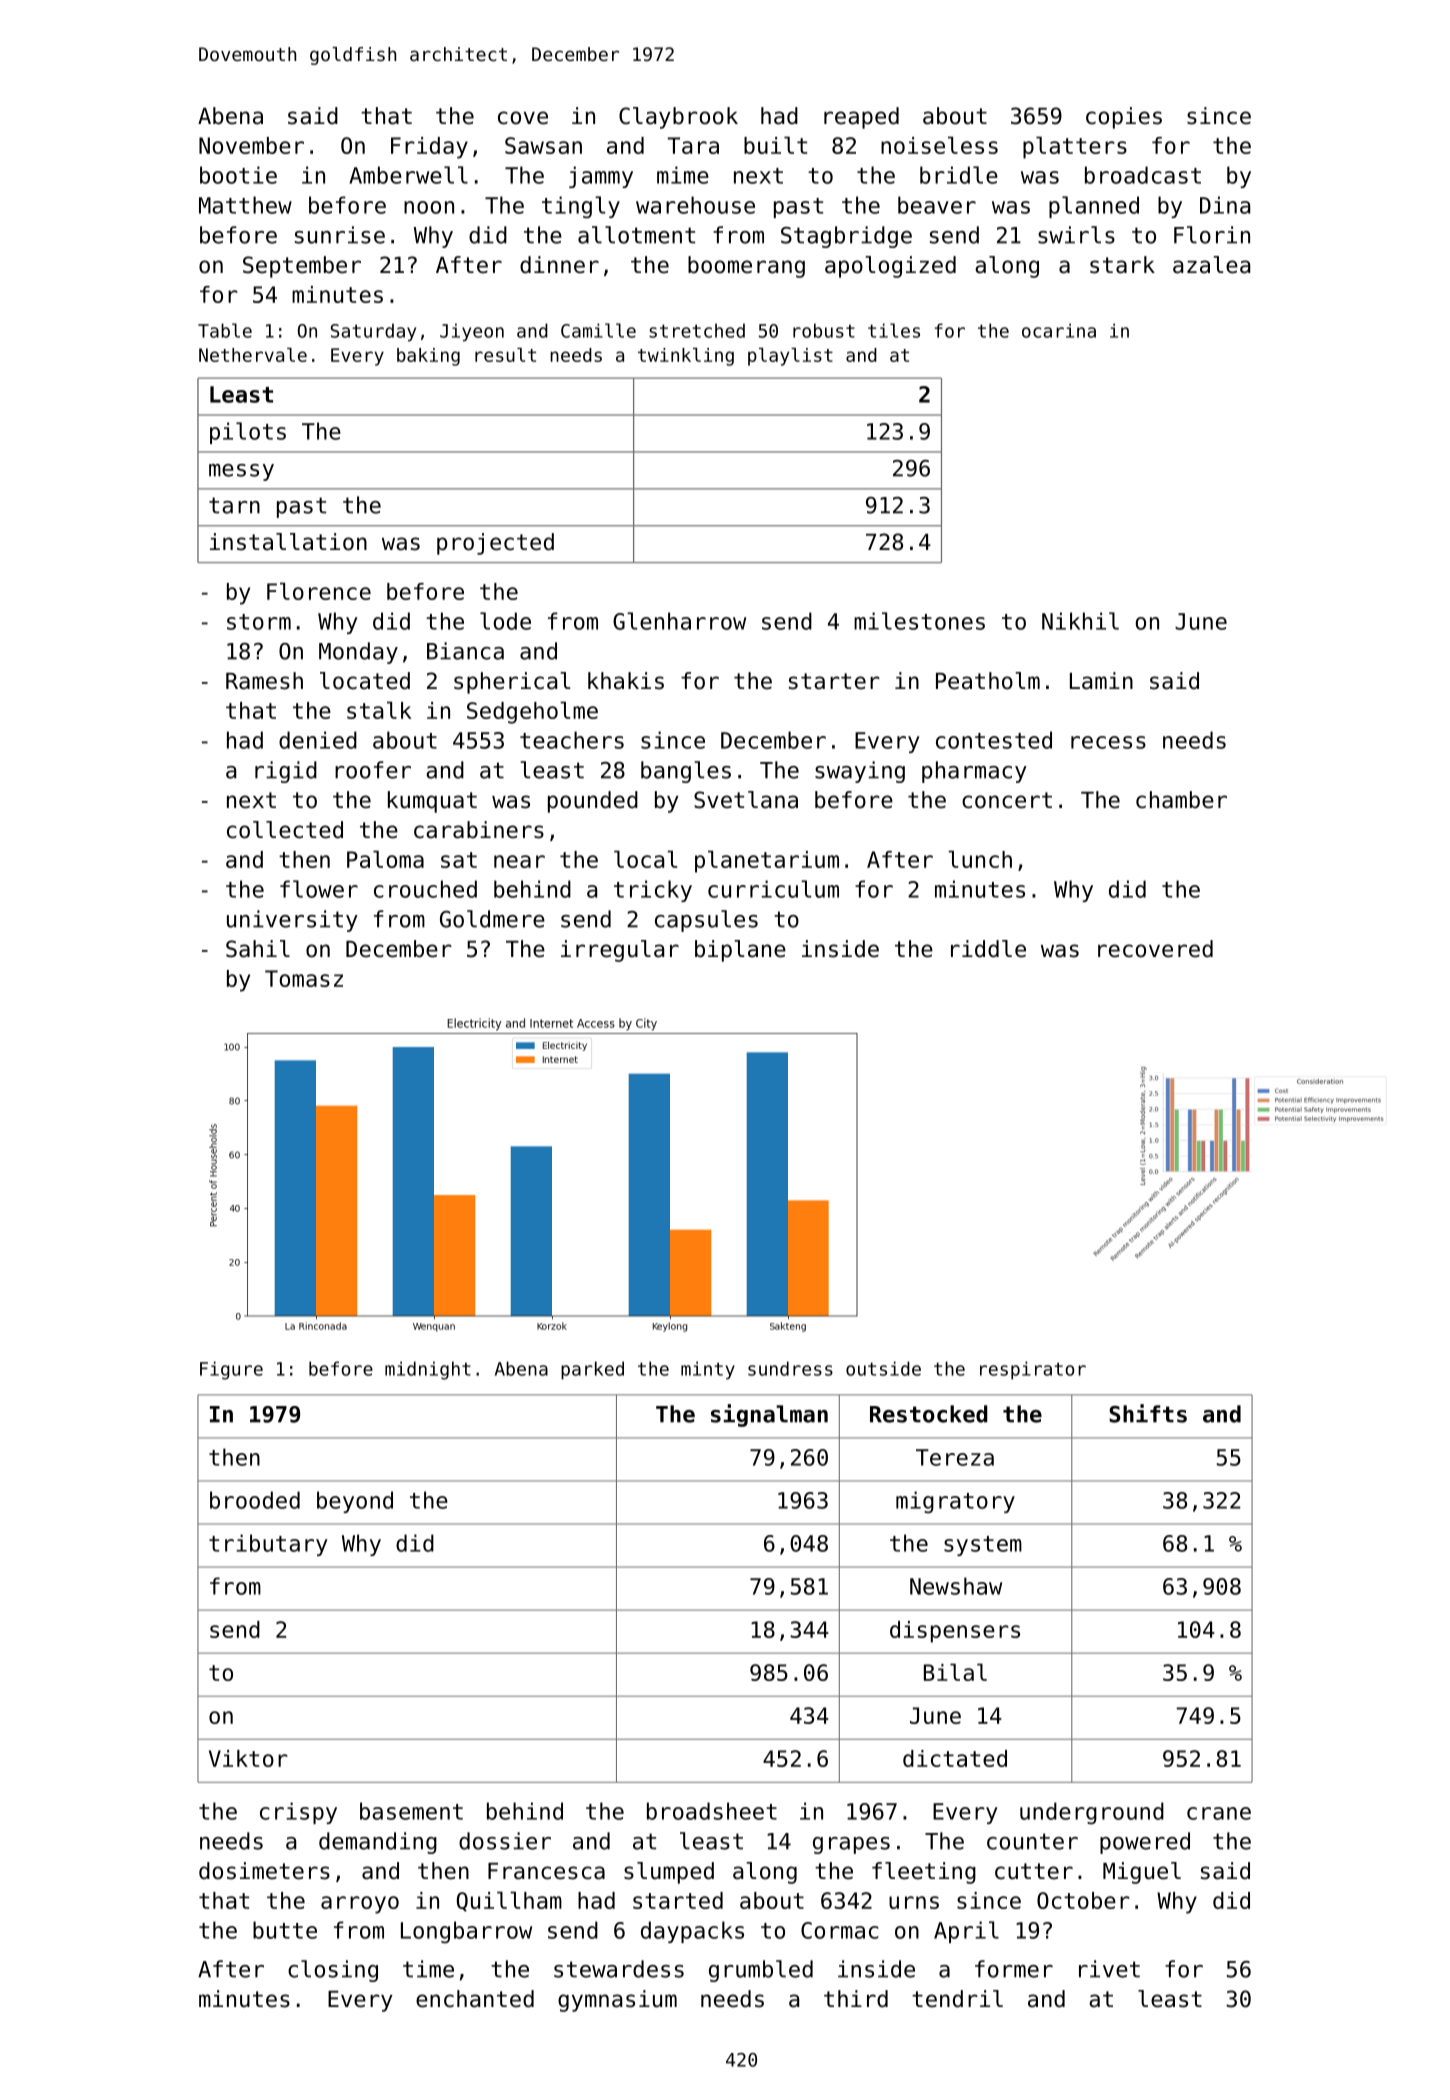  Describe the element at coordinates (432, 802) in the screenshot. I see `kumquat` at that location.
